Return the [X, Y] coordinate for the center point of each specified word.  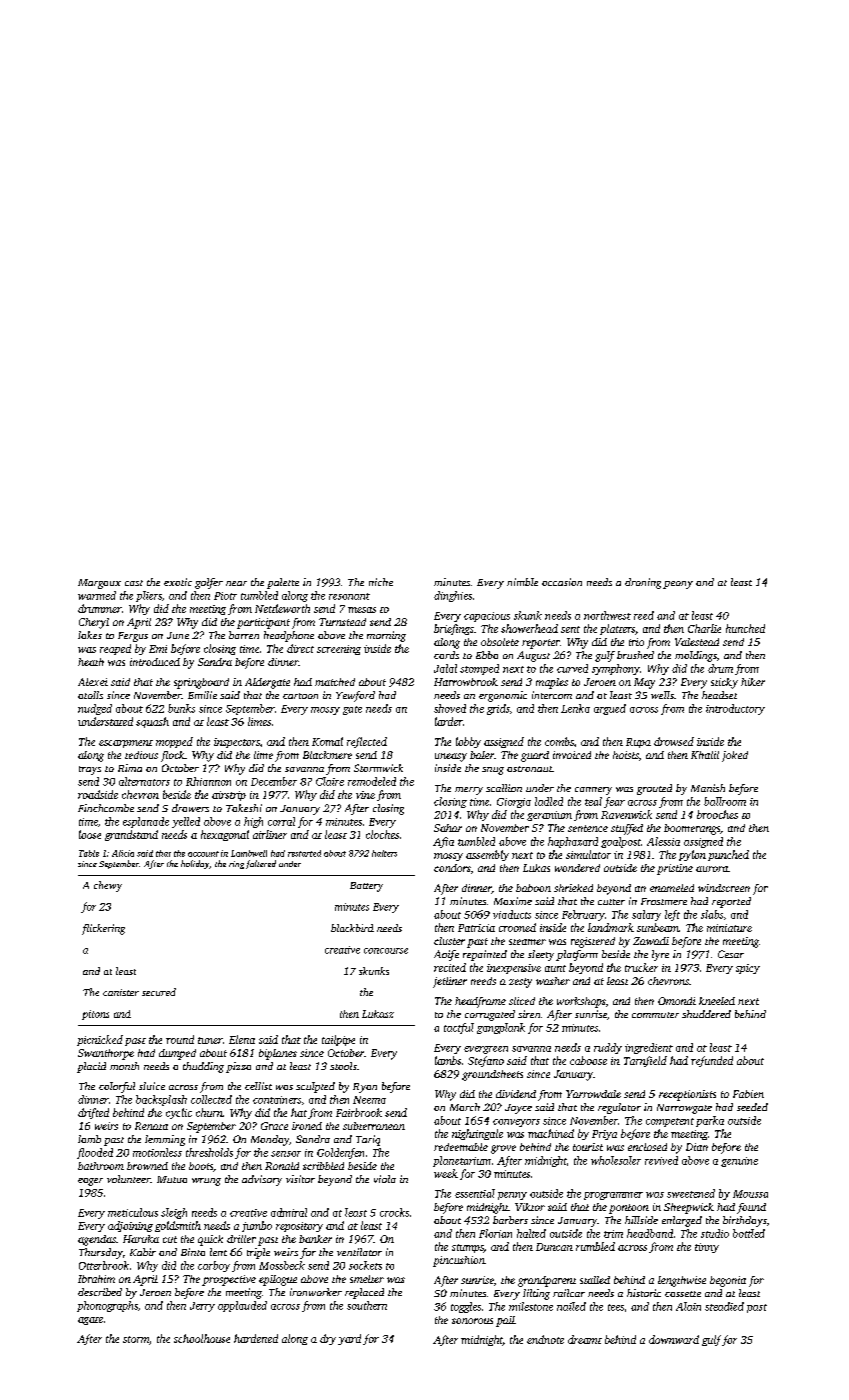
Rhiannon [208, 781]
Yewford [355, 696]
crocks [394, 1212]
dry [328, 1339]
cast [134, 583]
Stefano [486, 1061]
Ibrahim [96, 1279]
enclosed [647, 1147]
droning [643, 583]
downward [674, 1339]
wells [662, 695]
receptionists [687, 1095]
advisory [262, 1180]
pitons [95, 1015]
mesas [362, 610]
